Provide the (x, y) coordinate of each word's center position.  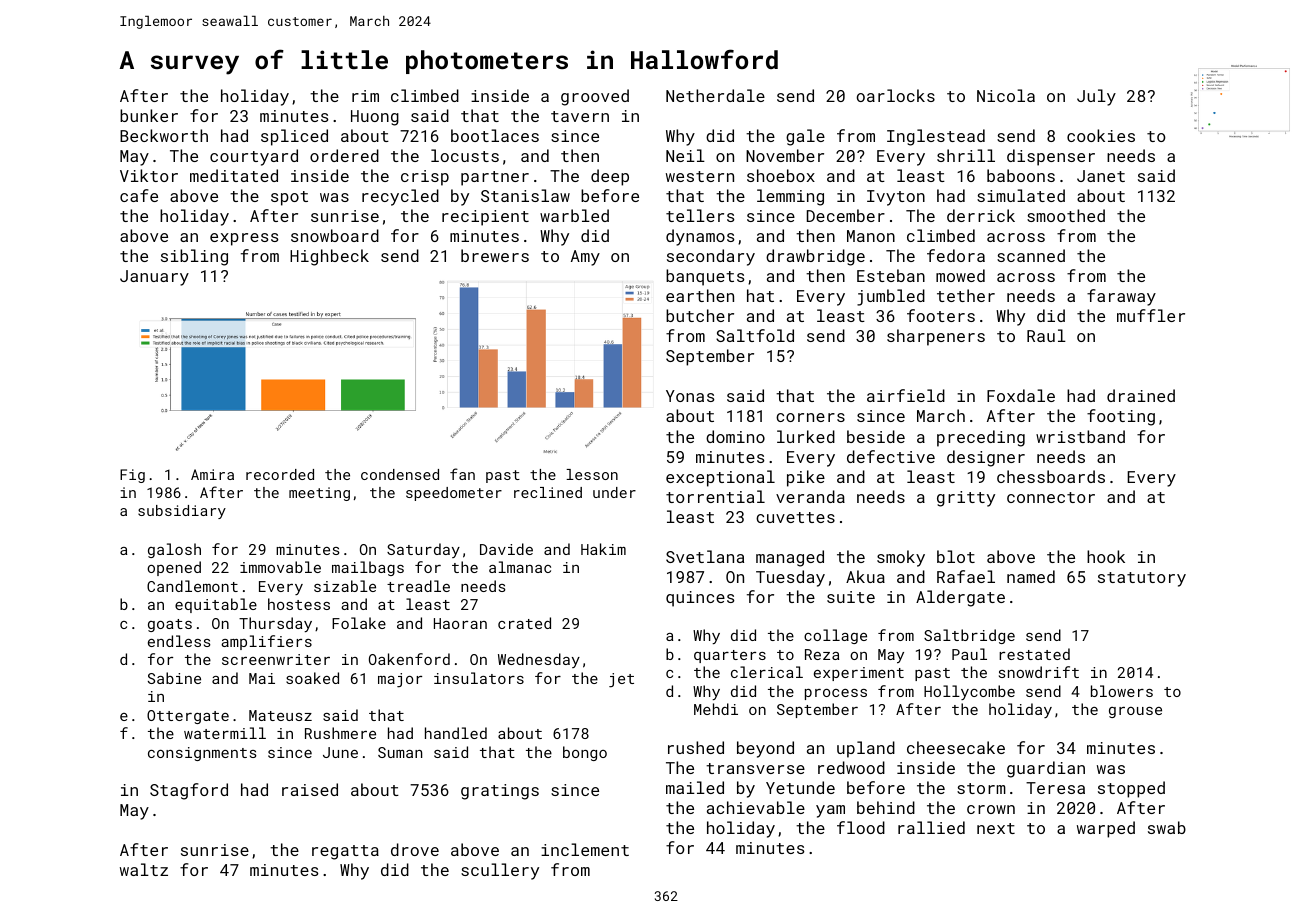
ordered (344, 155)
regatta (345, 852)
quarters (730, 656)
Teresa (1055, 788)
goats (170, 625)
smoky (901, 558)
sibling (194, 257)
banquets (705, 277)
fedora (956, 255)
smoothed (1066, 215)
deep (610, 177)
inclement (585, 849)
